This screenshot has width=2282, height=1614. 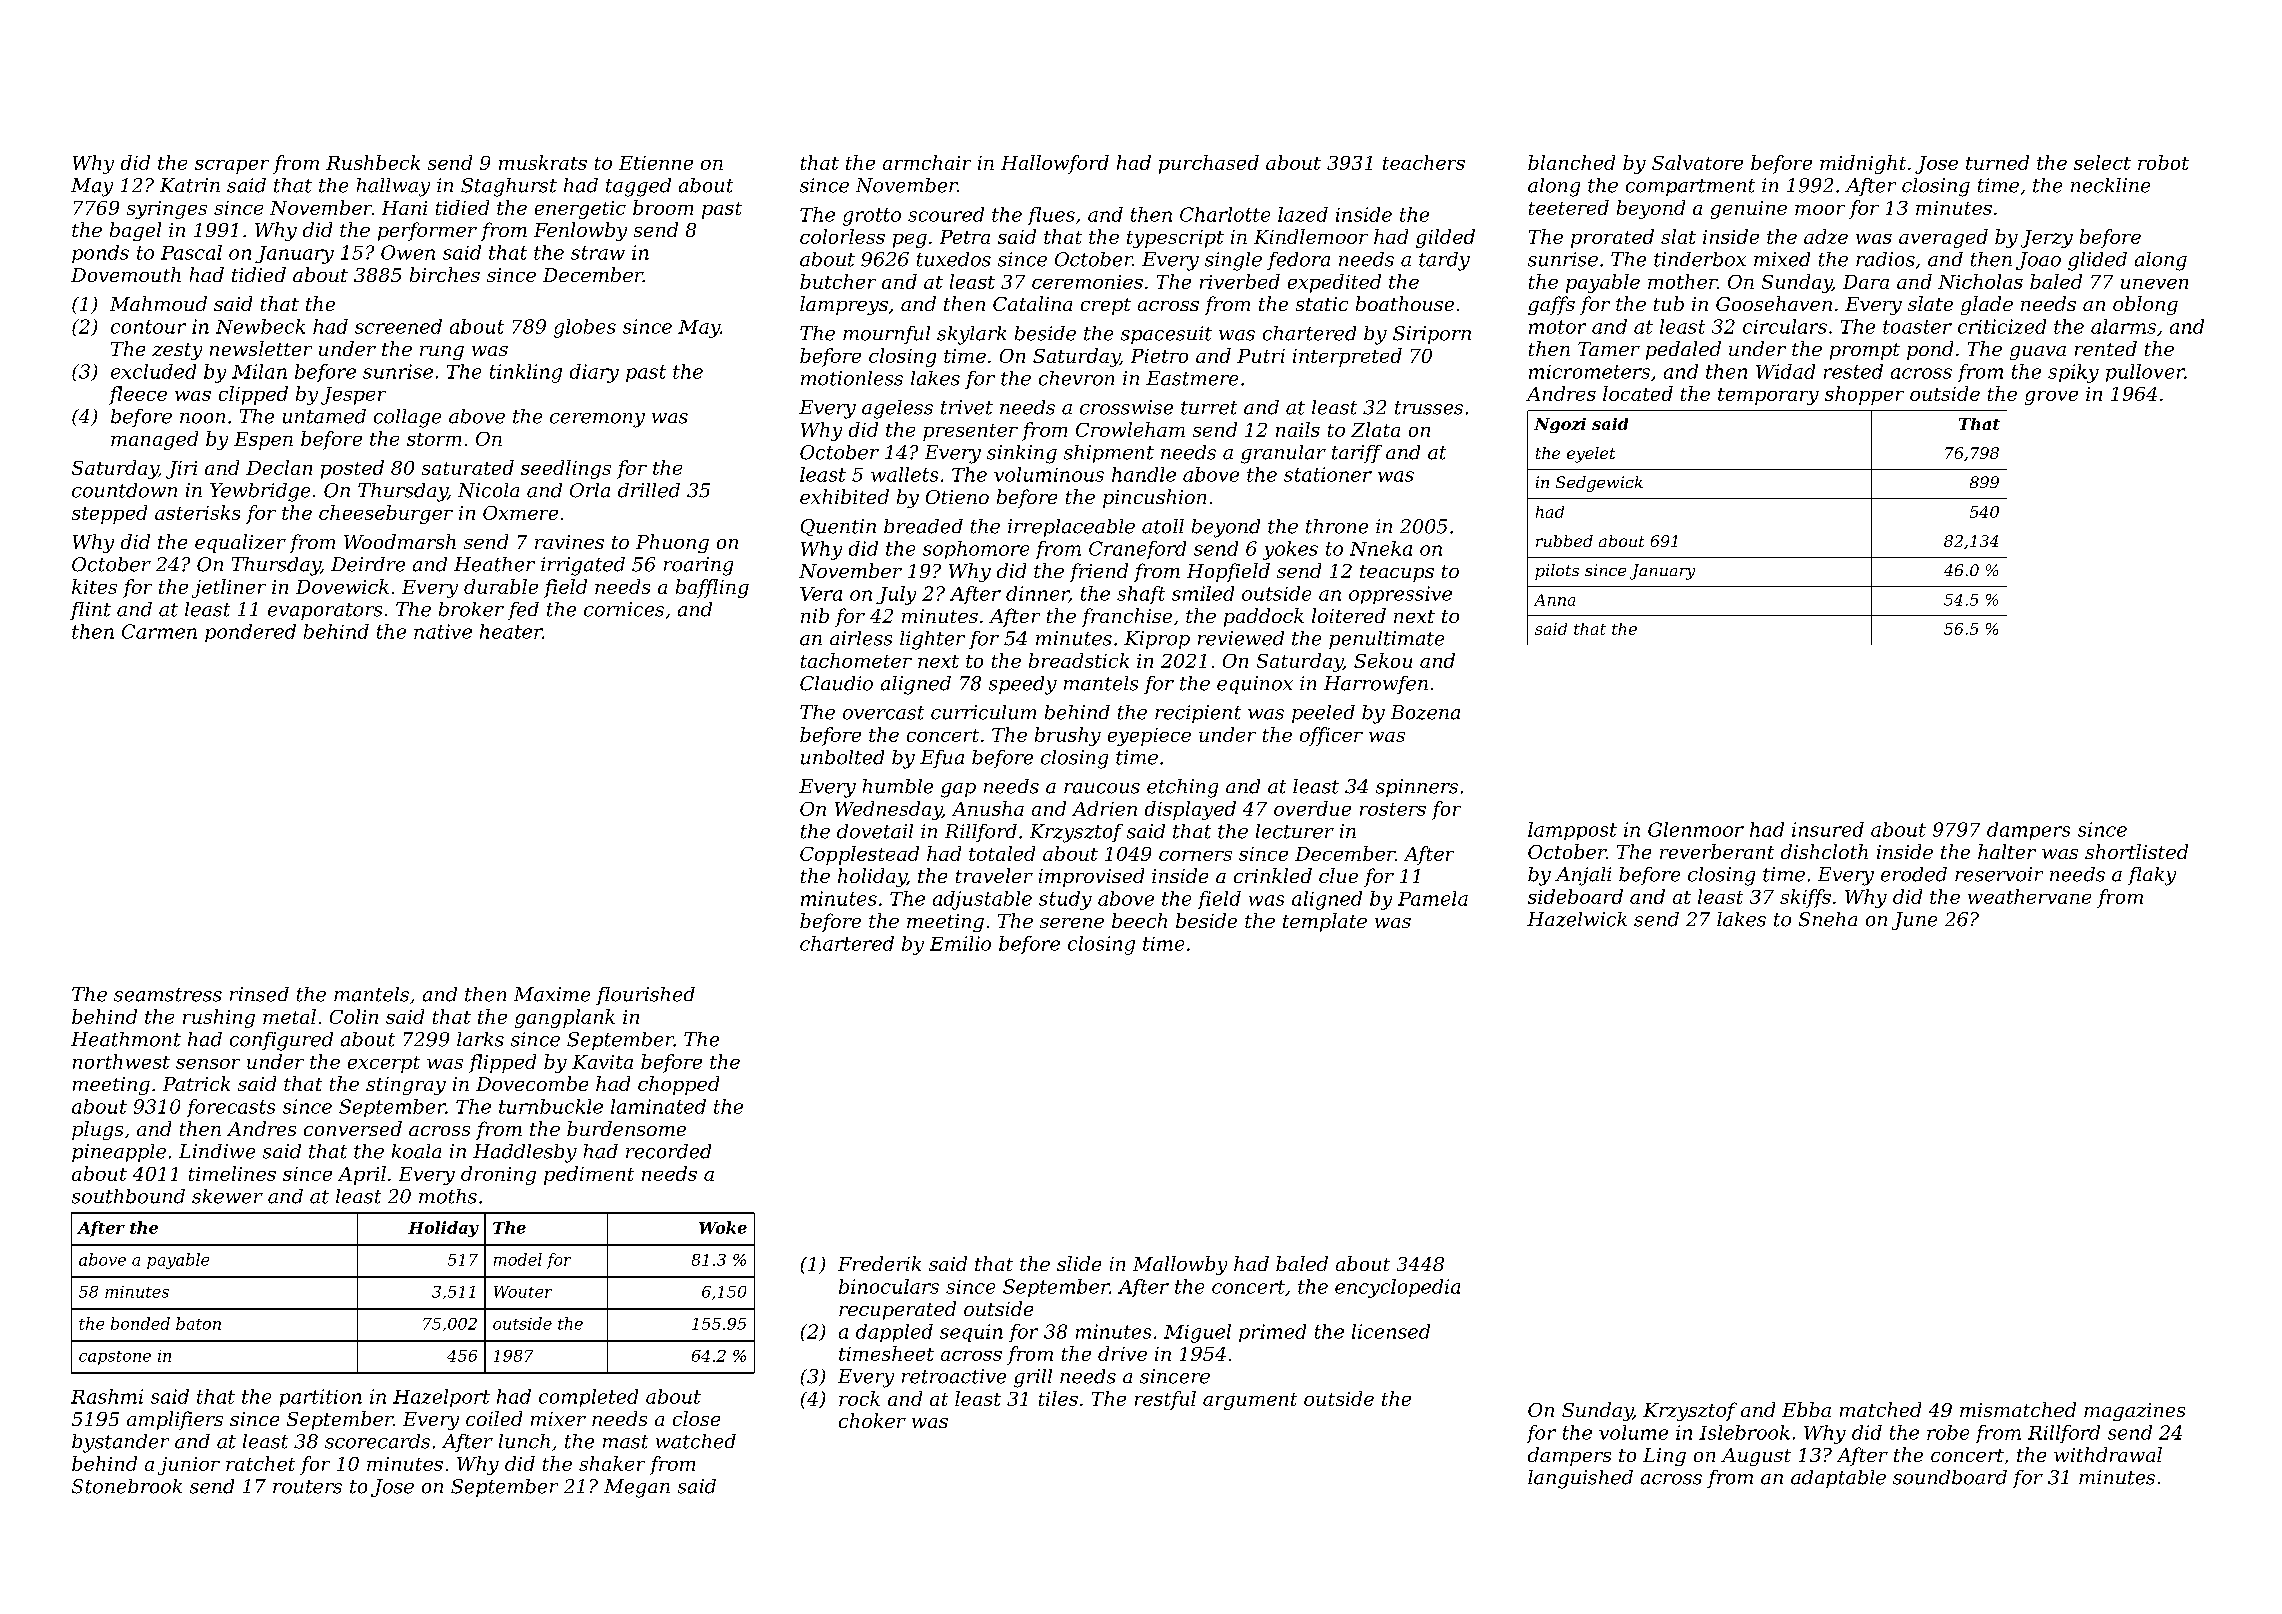 I want to click on Megan, so click(x=637, y=1488).
